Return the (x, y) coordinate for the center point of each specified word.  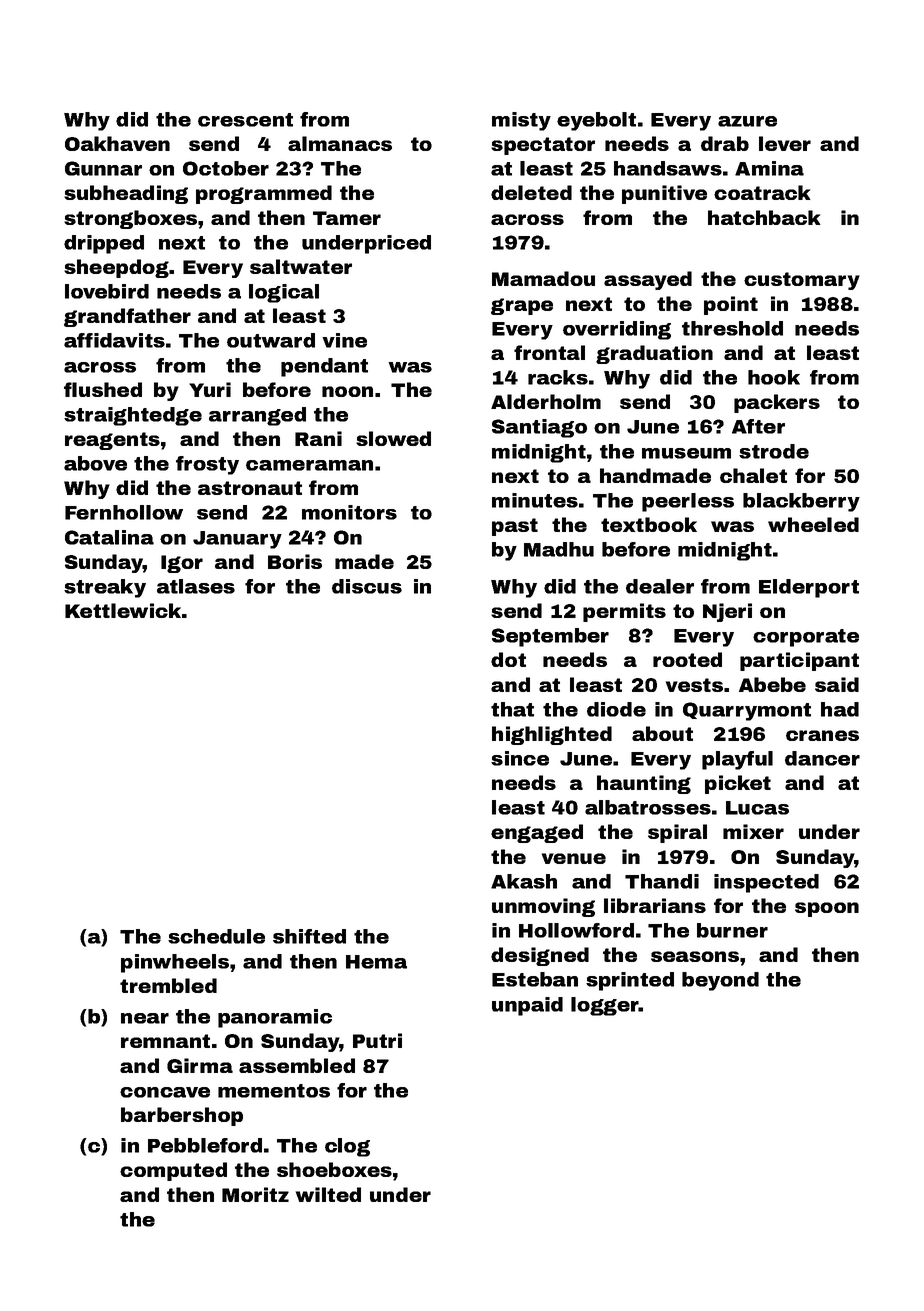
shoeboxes (334, 1169)
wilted (328, 1194)
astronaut (250, 488)
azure (747, 121)
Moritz (255, 1194)
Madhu (559, 549)
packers (777, 403)
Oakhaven (117, 143)
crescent (245, 120)
